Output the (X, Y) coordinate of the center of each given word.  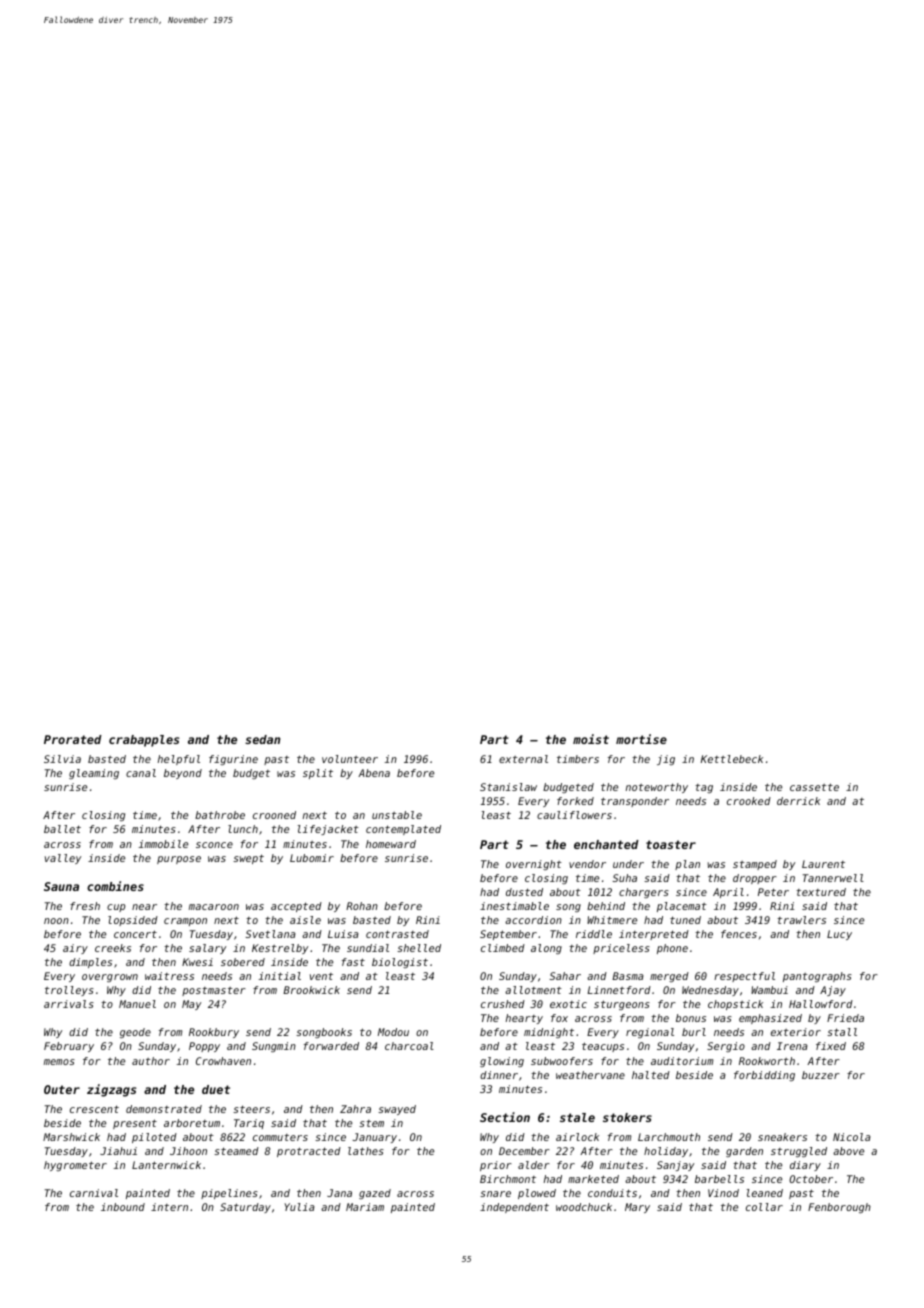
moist (591, 739)
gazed (375, 1194)
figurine (233, 760)
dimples (90, 963)
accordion (533, 920)
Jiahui (118, 1151)
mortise (641, 739)
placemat (682, 907)
